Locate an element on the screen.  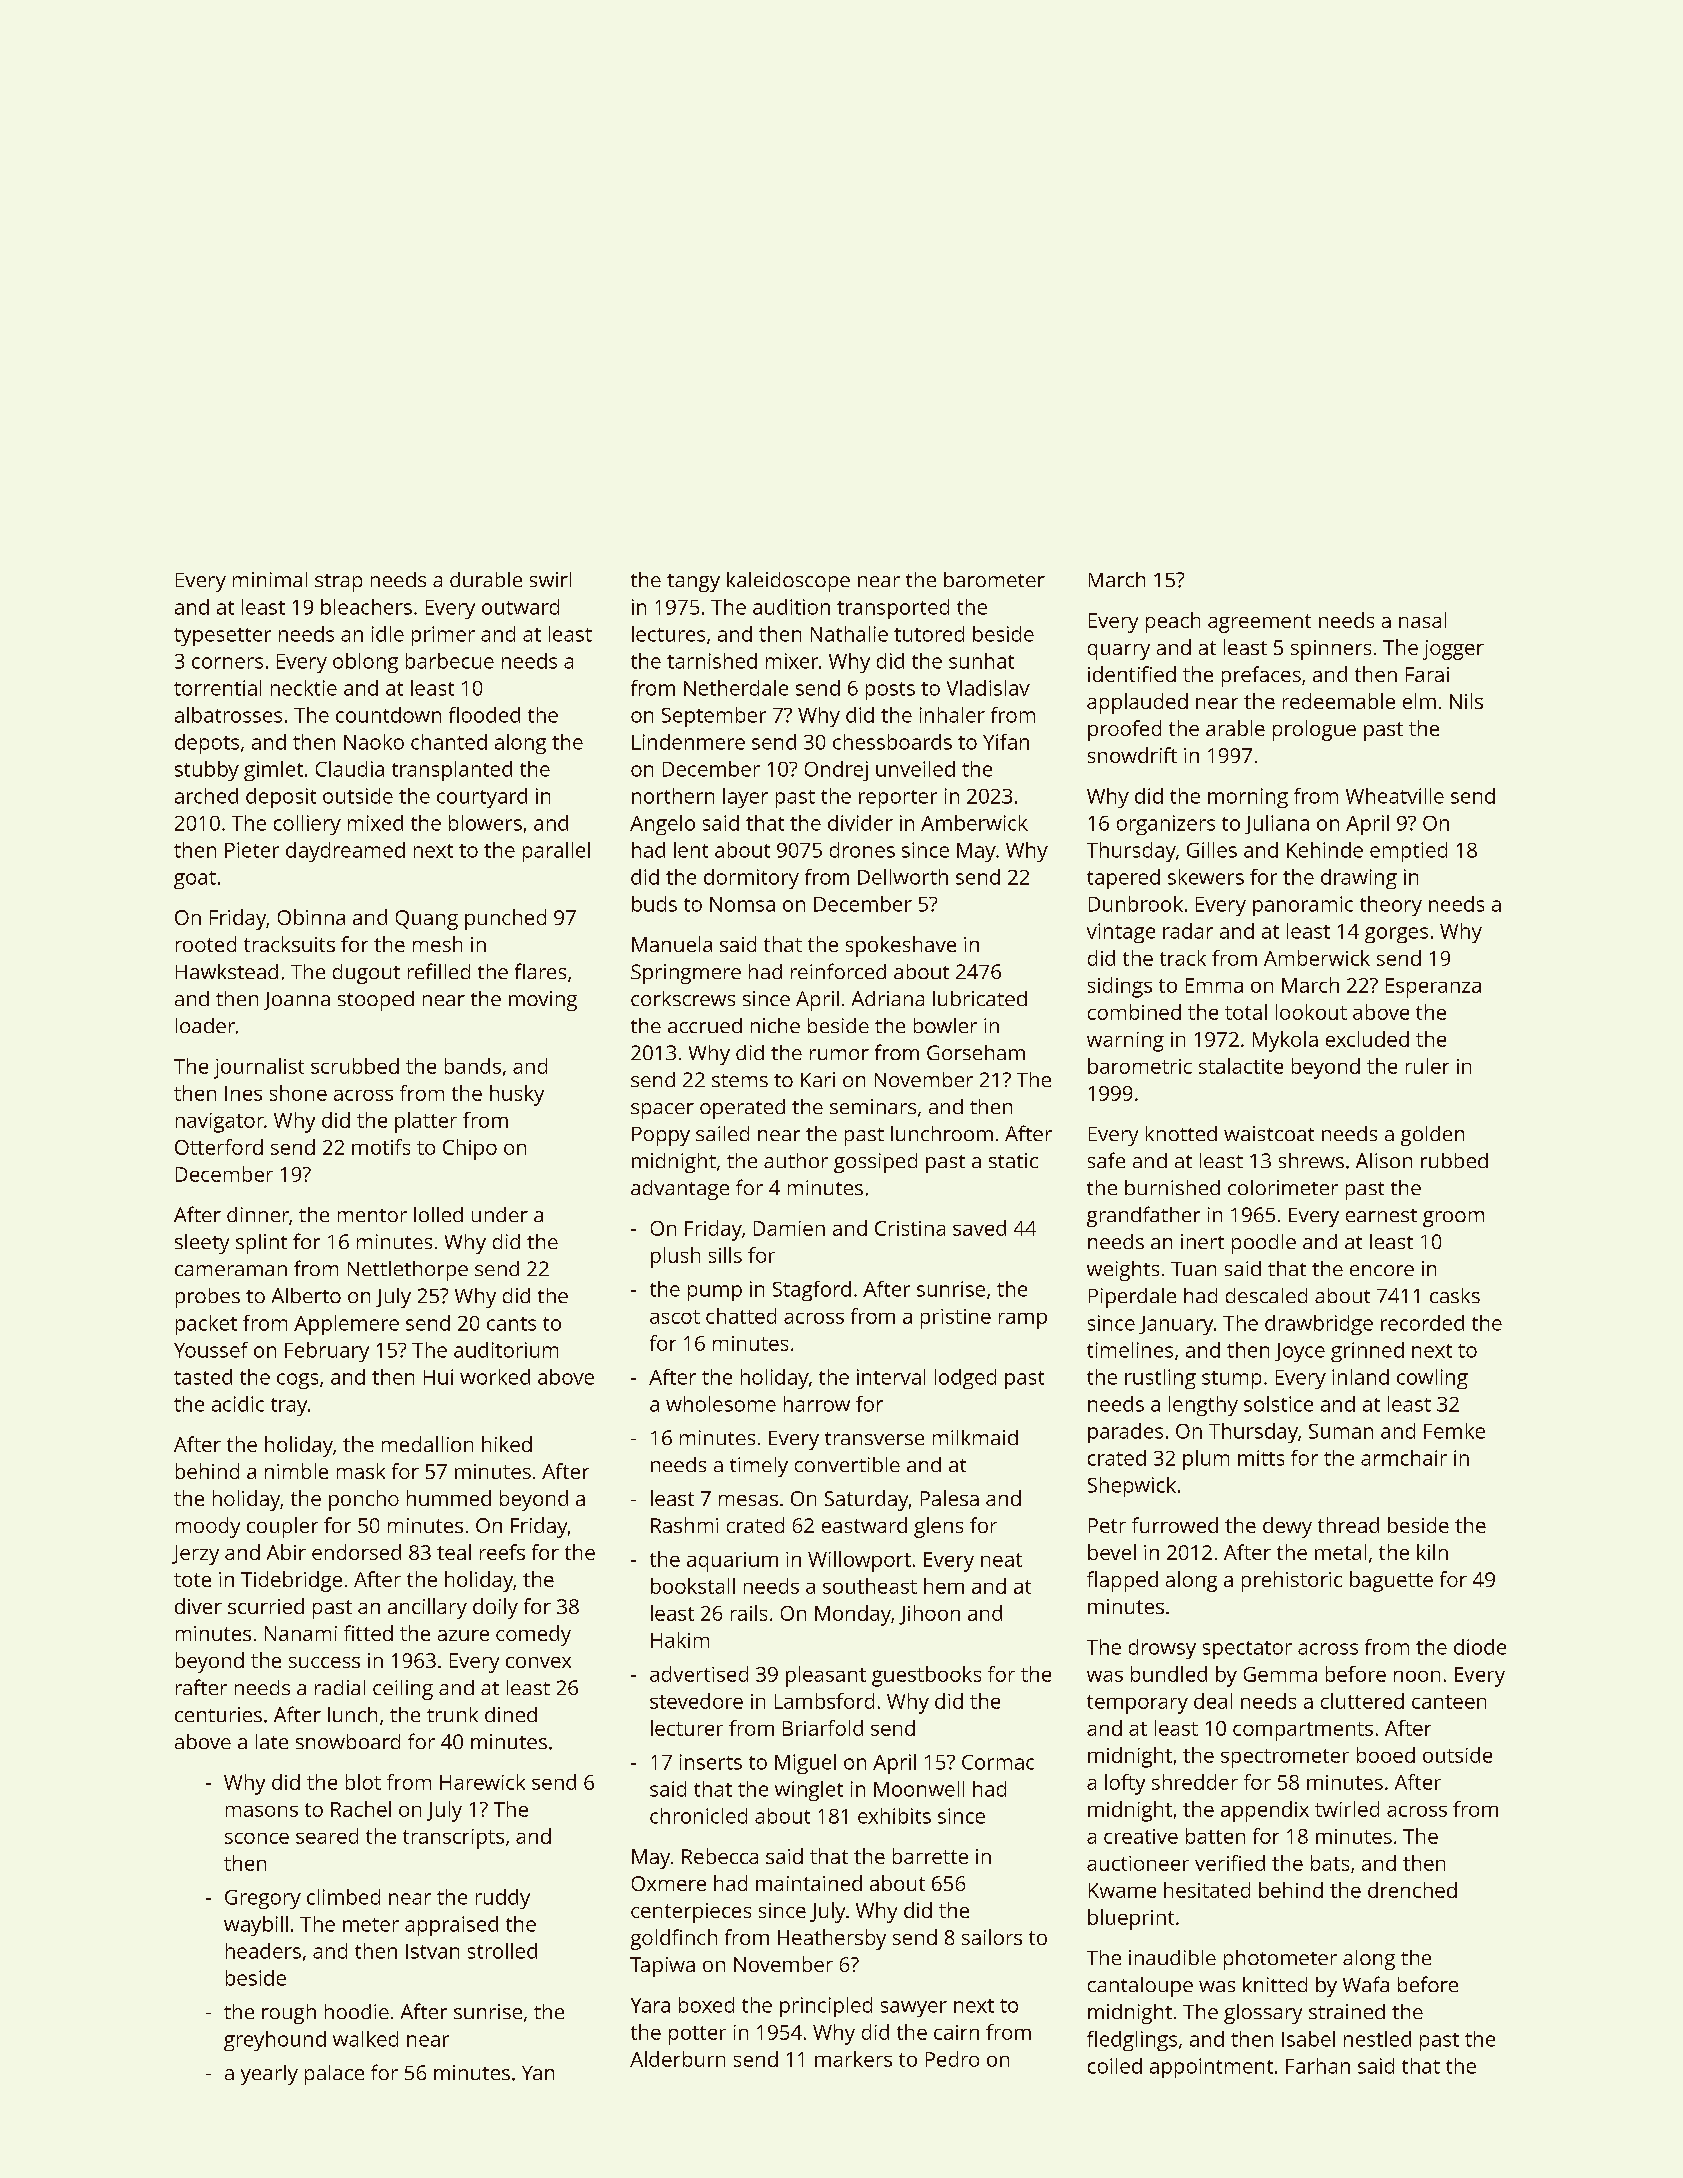
barrette is located at coordinates (930, 1856).
